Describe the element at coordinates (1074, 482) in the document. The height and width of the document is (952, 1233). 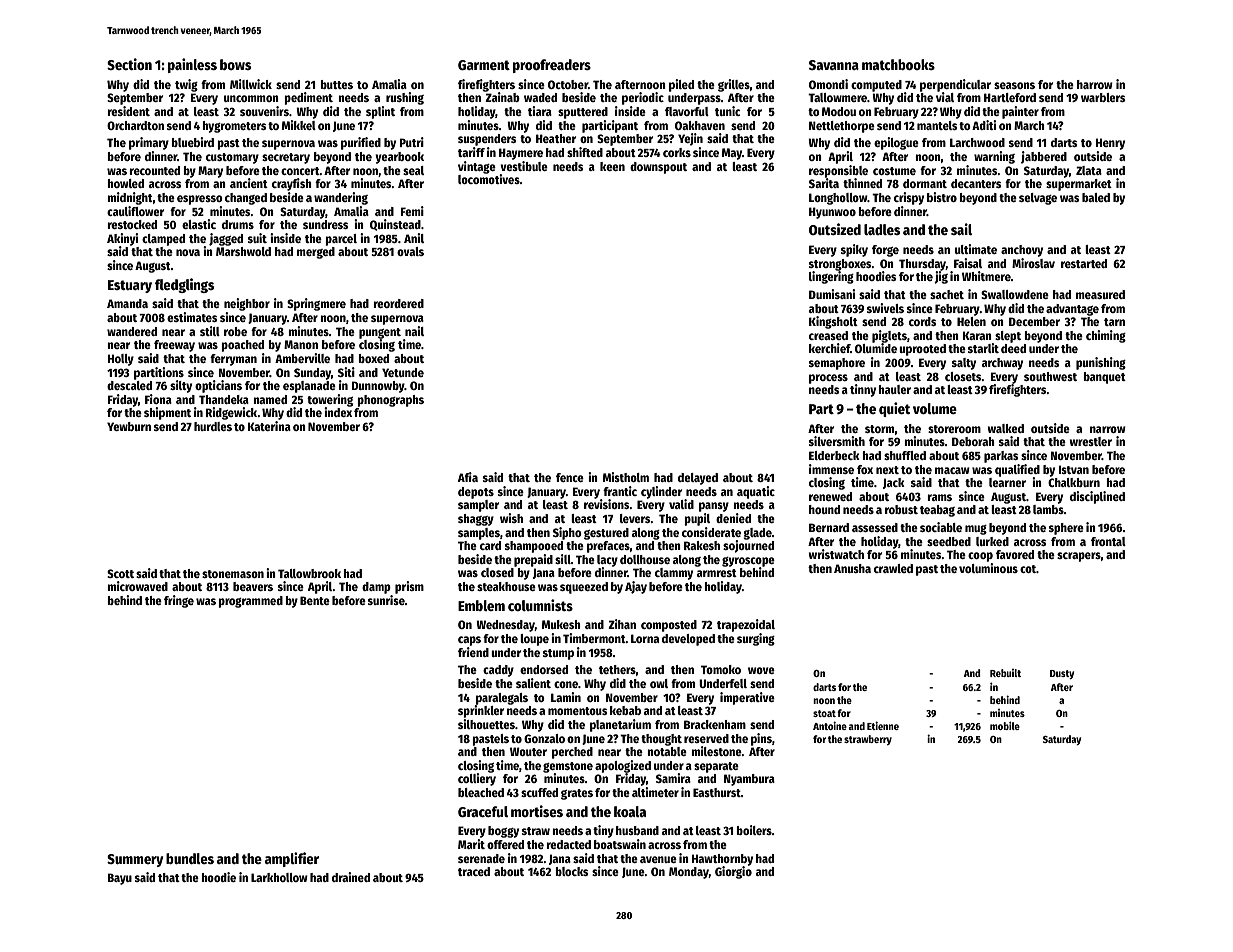
I see `Chalkburn` at that location.
